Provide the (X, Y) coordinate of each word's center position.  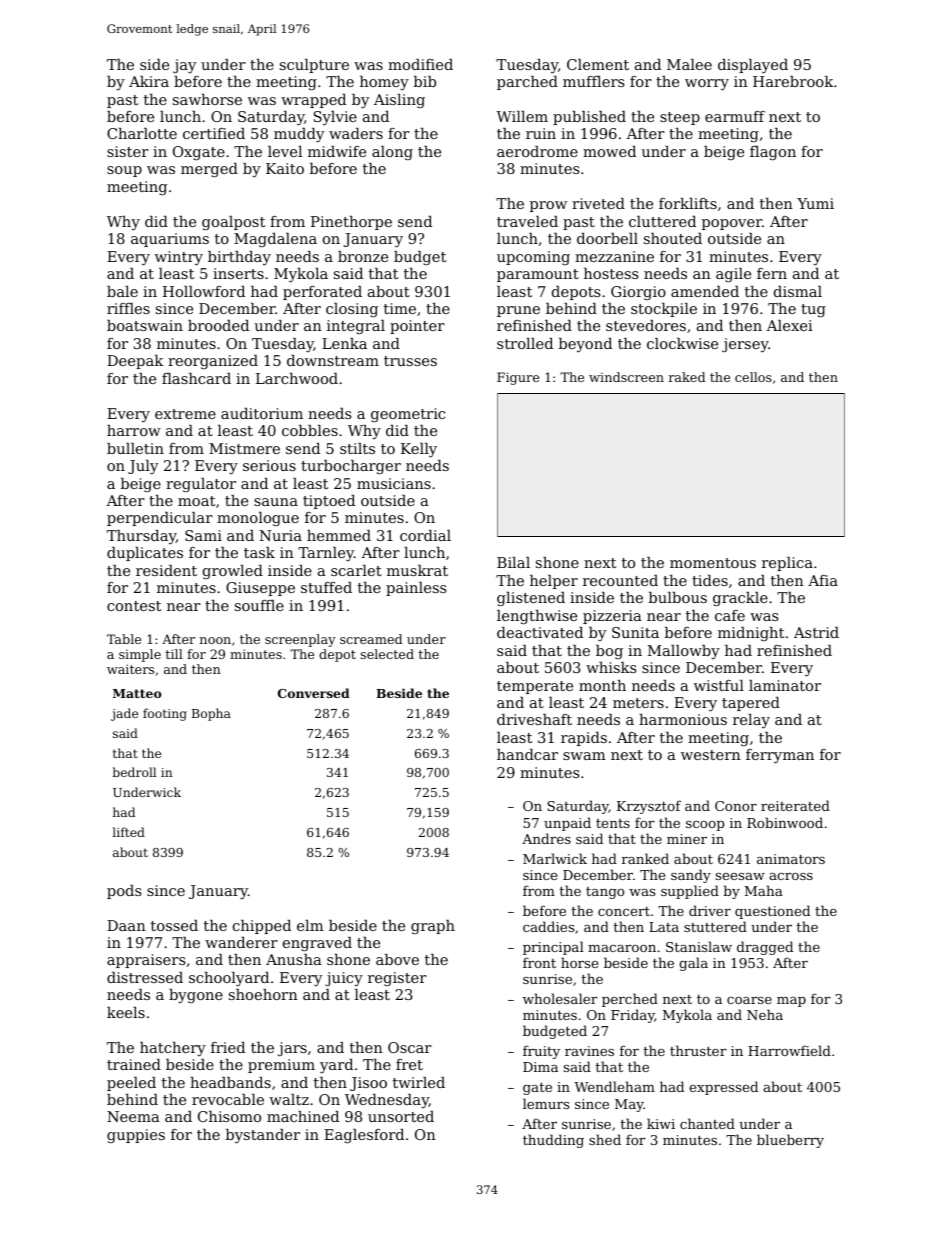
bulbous (678, 597)
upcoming (533, 258)
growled (233, 572)
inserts (238, 273)
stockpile (664, 310)
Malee (689, 64)
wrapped (313, 101)
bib (425, 81)
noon (215, 640)
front (539, 962)
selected (387, 654)
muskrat (417, 570)
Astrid (816, 632)
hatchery (173, 1049)
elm (310, 925)
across (791, 876)
